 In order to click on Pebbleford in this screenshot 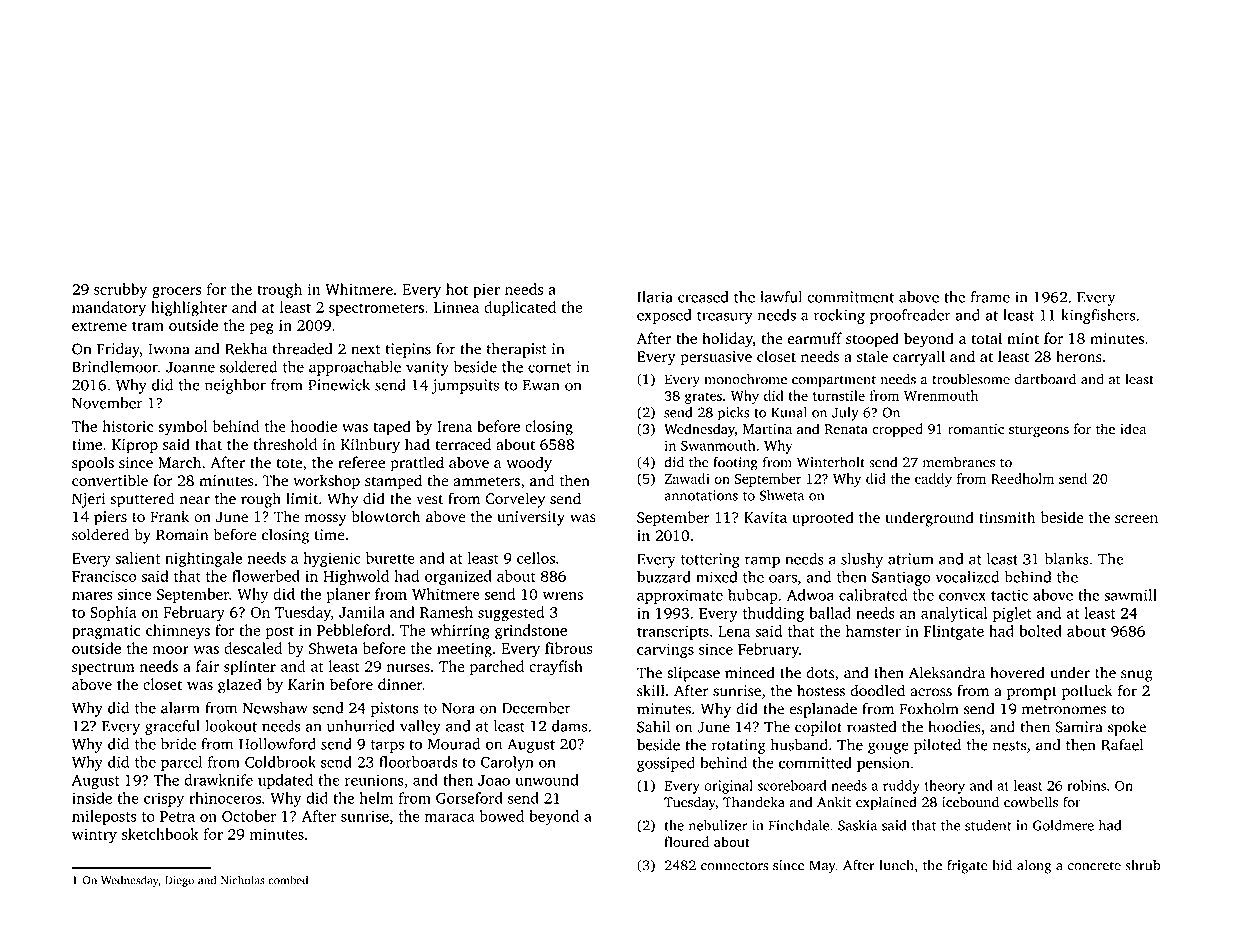, I will do `click(354, 630)`.
